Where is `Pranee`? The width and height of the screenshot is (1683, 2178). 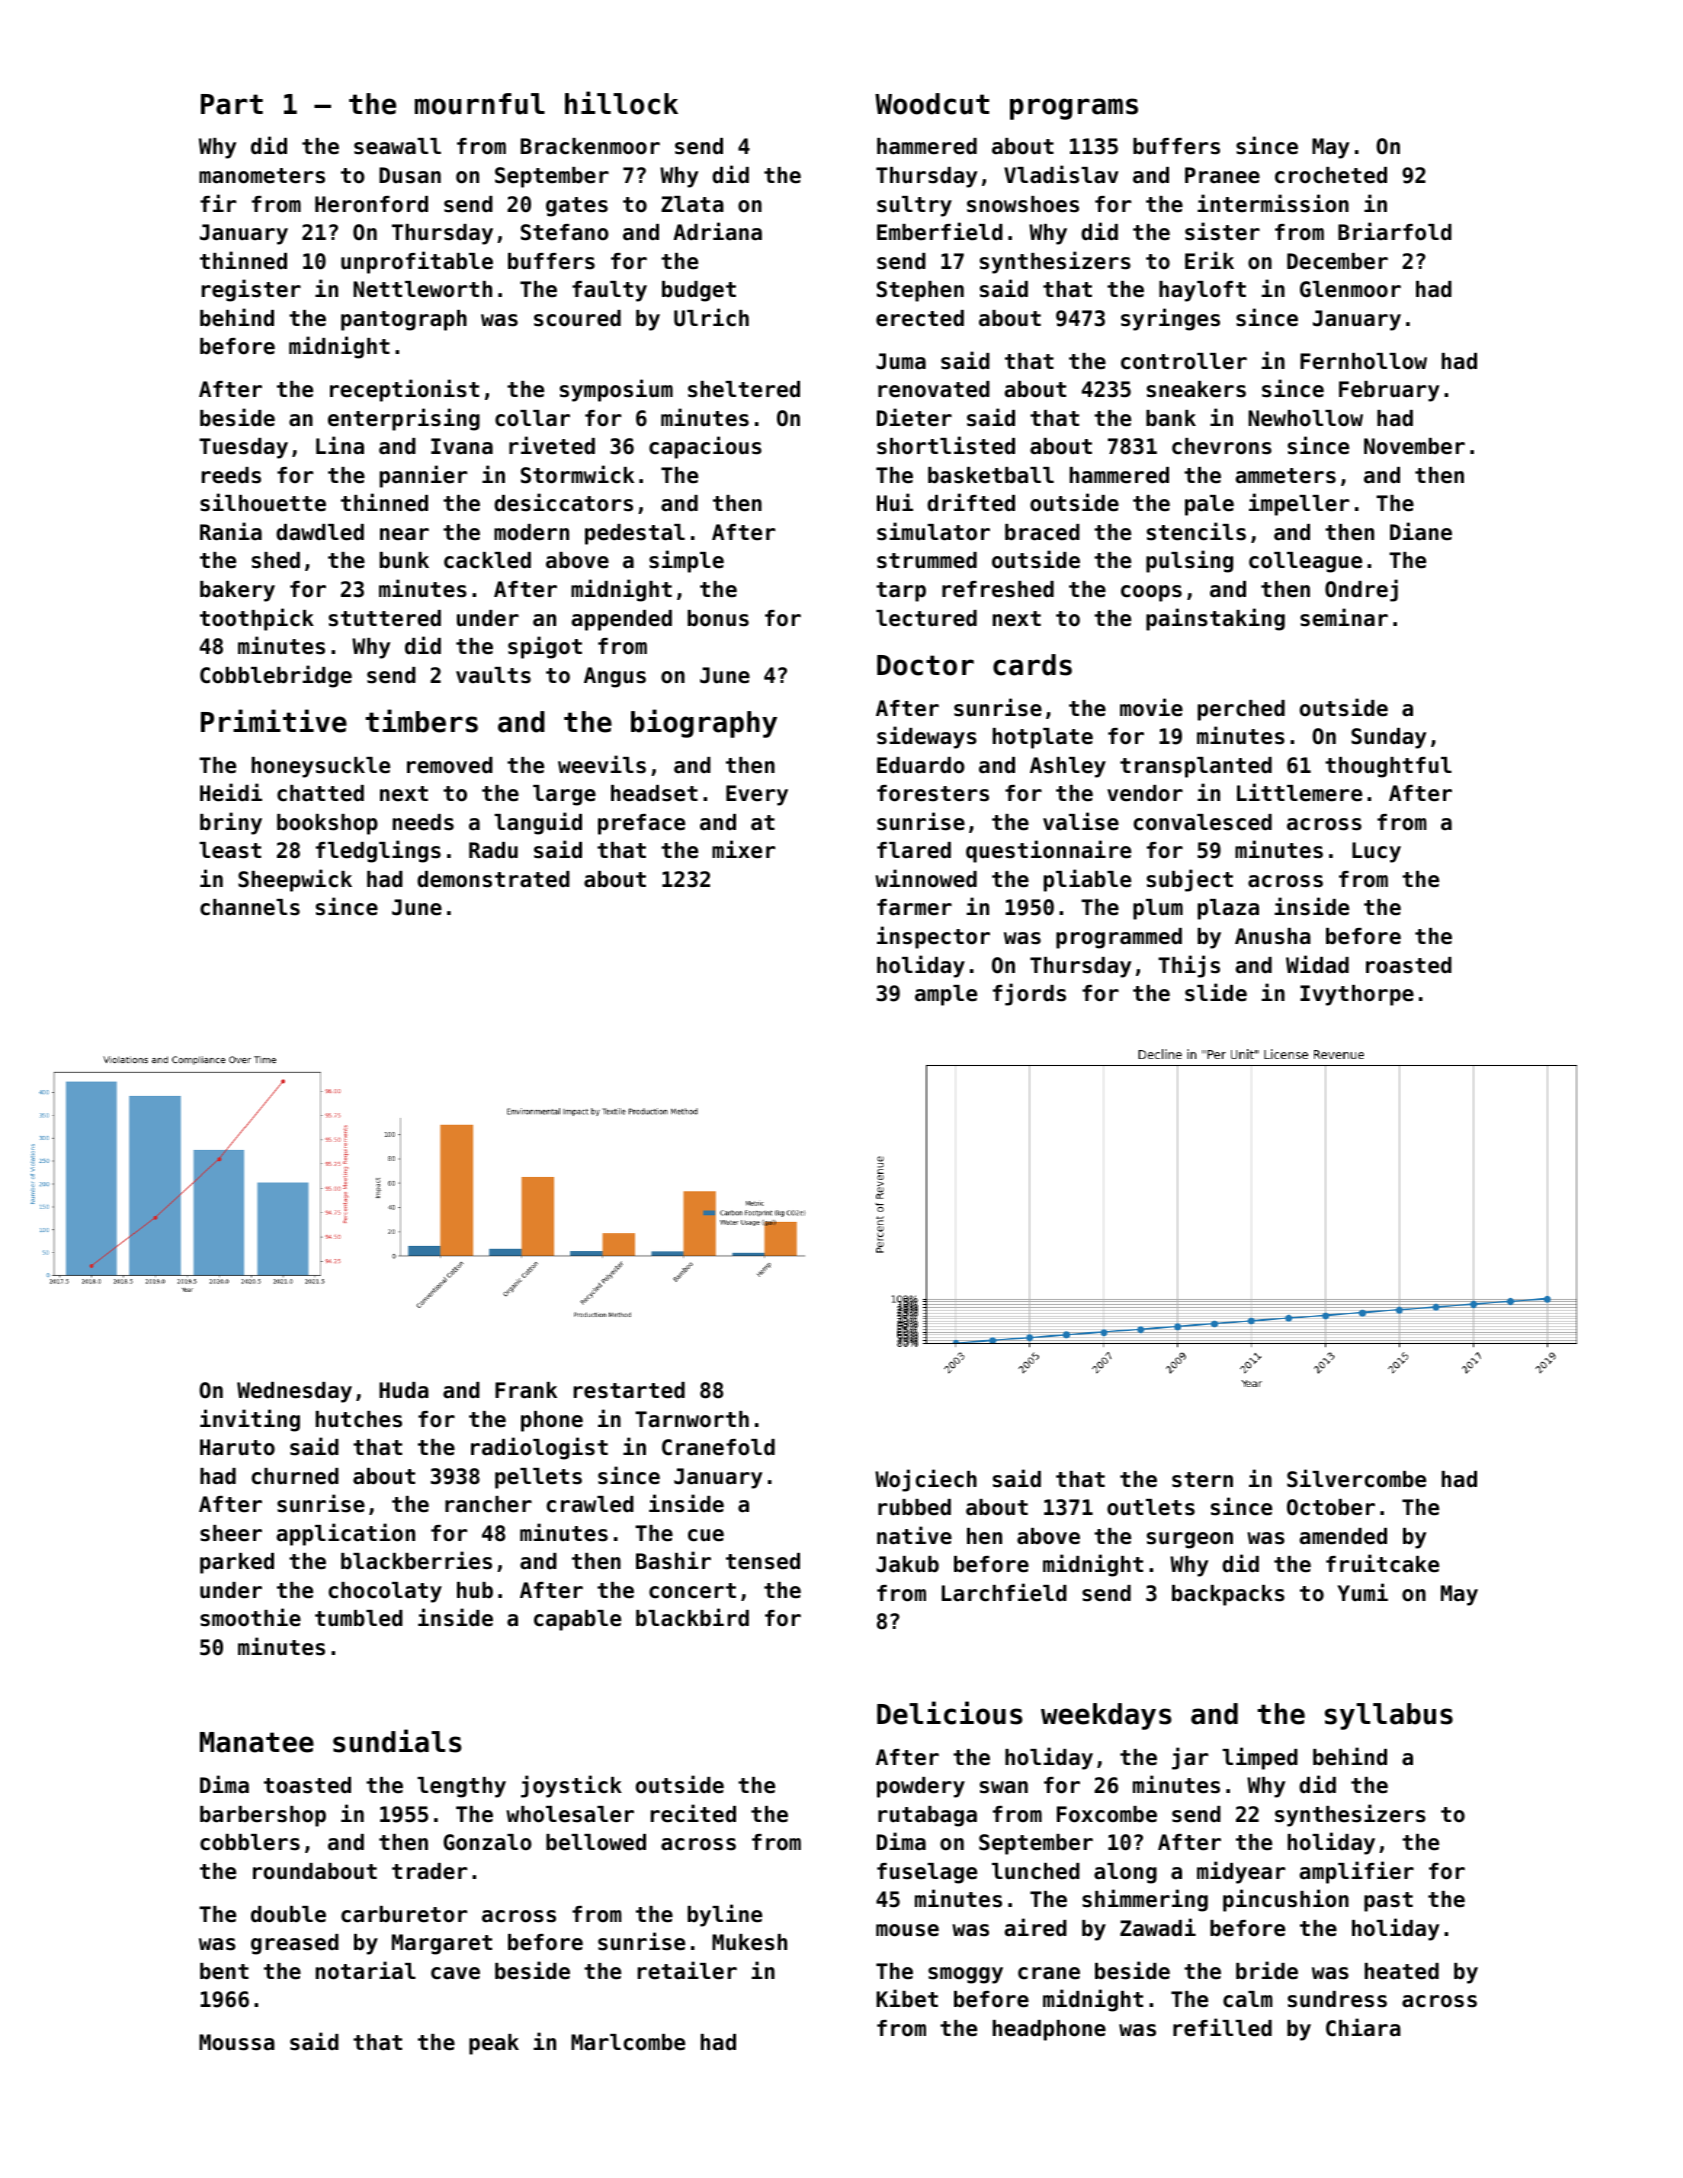 Pranee is located at coordinates (1222, 175).
